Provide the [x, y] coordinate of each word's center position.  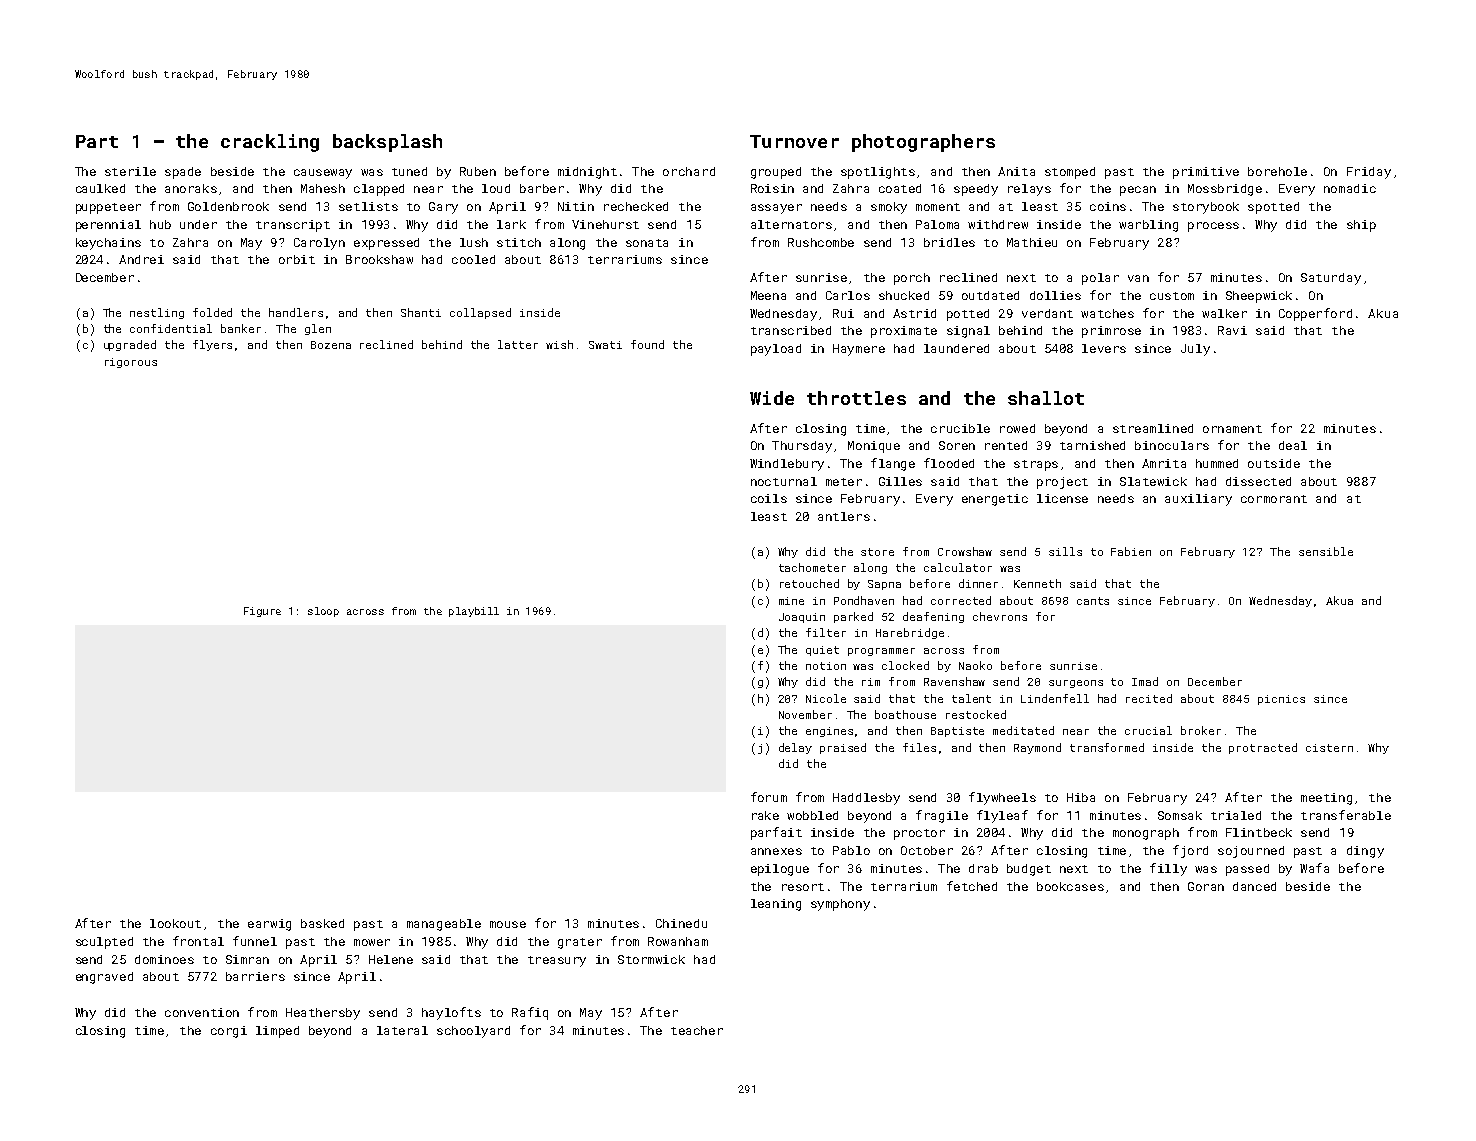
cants [1093, 601]
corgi [229, 1032]
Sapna [884, 585]
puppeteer [108, 208]
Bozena [331, 345]
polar [1100, 279]
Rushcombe [821, 242]
